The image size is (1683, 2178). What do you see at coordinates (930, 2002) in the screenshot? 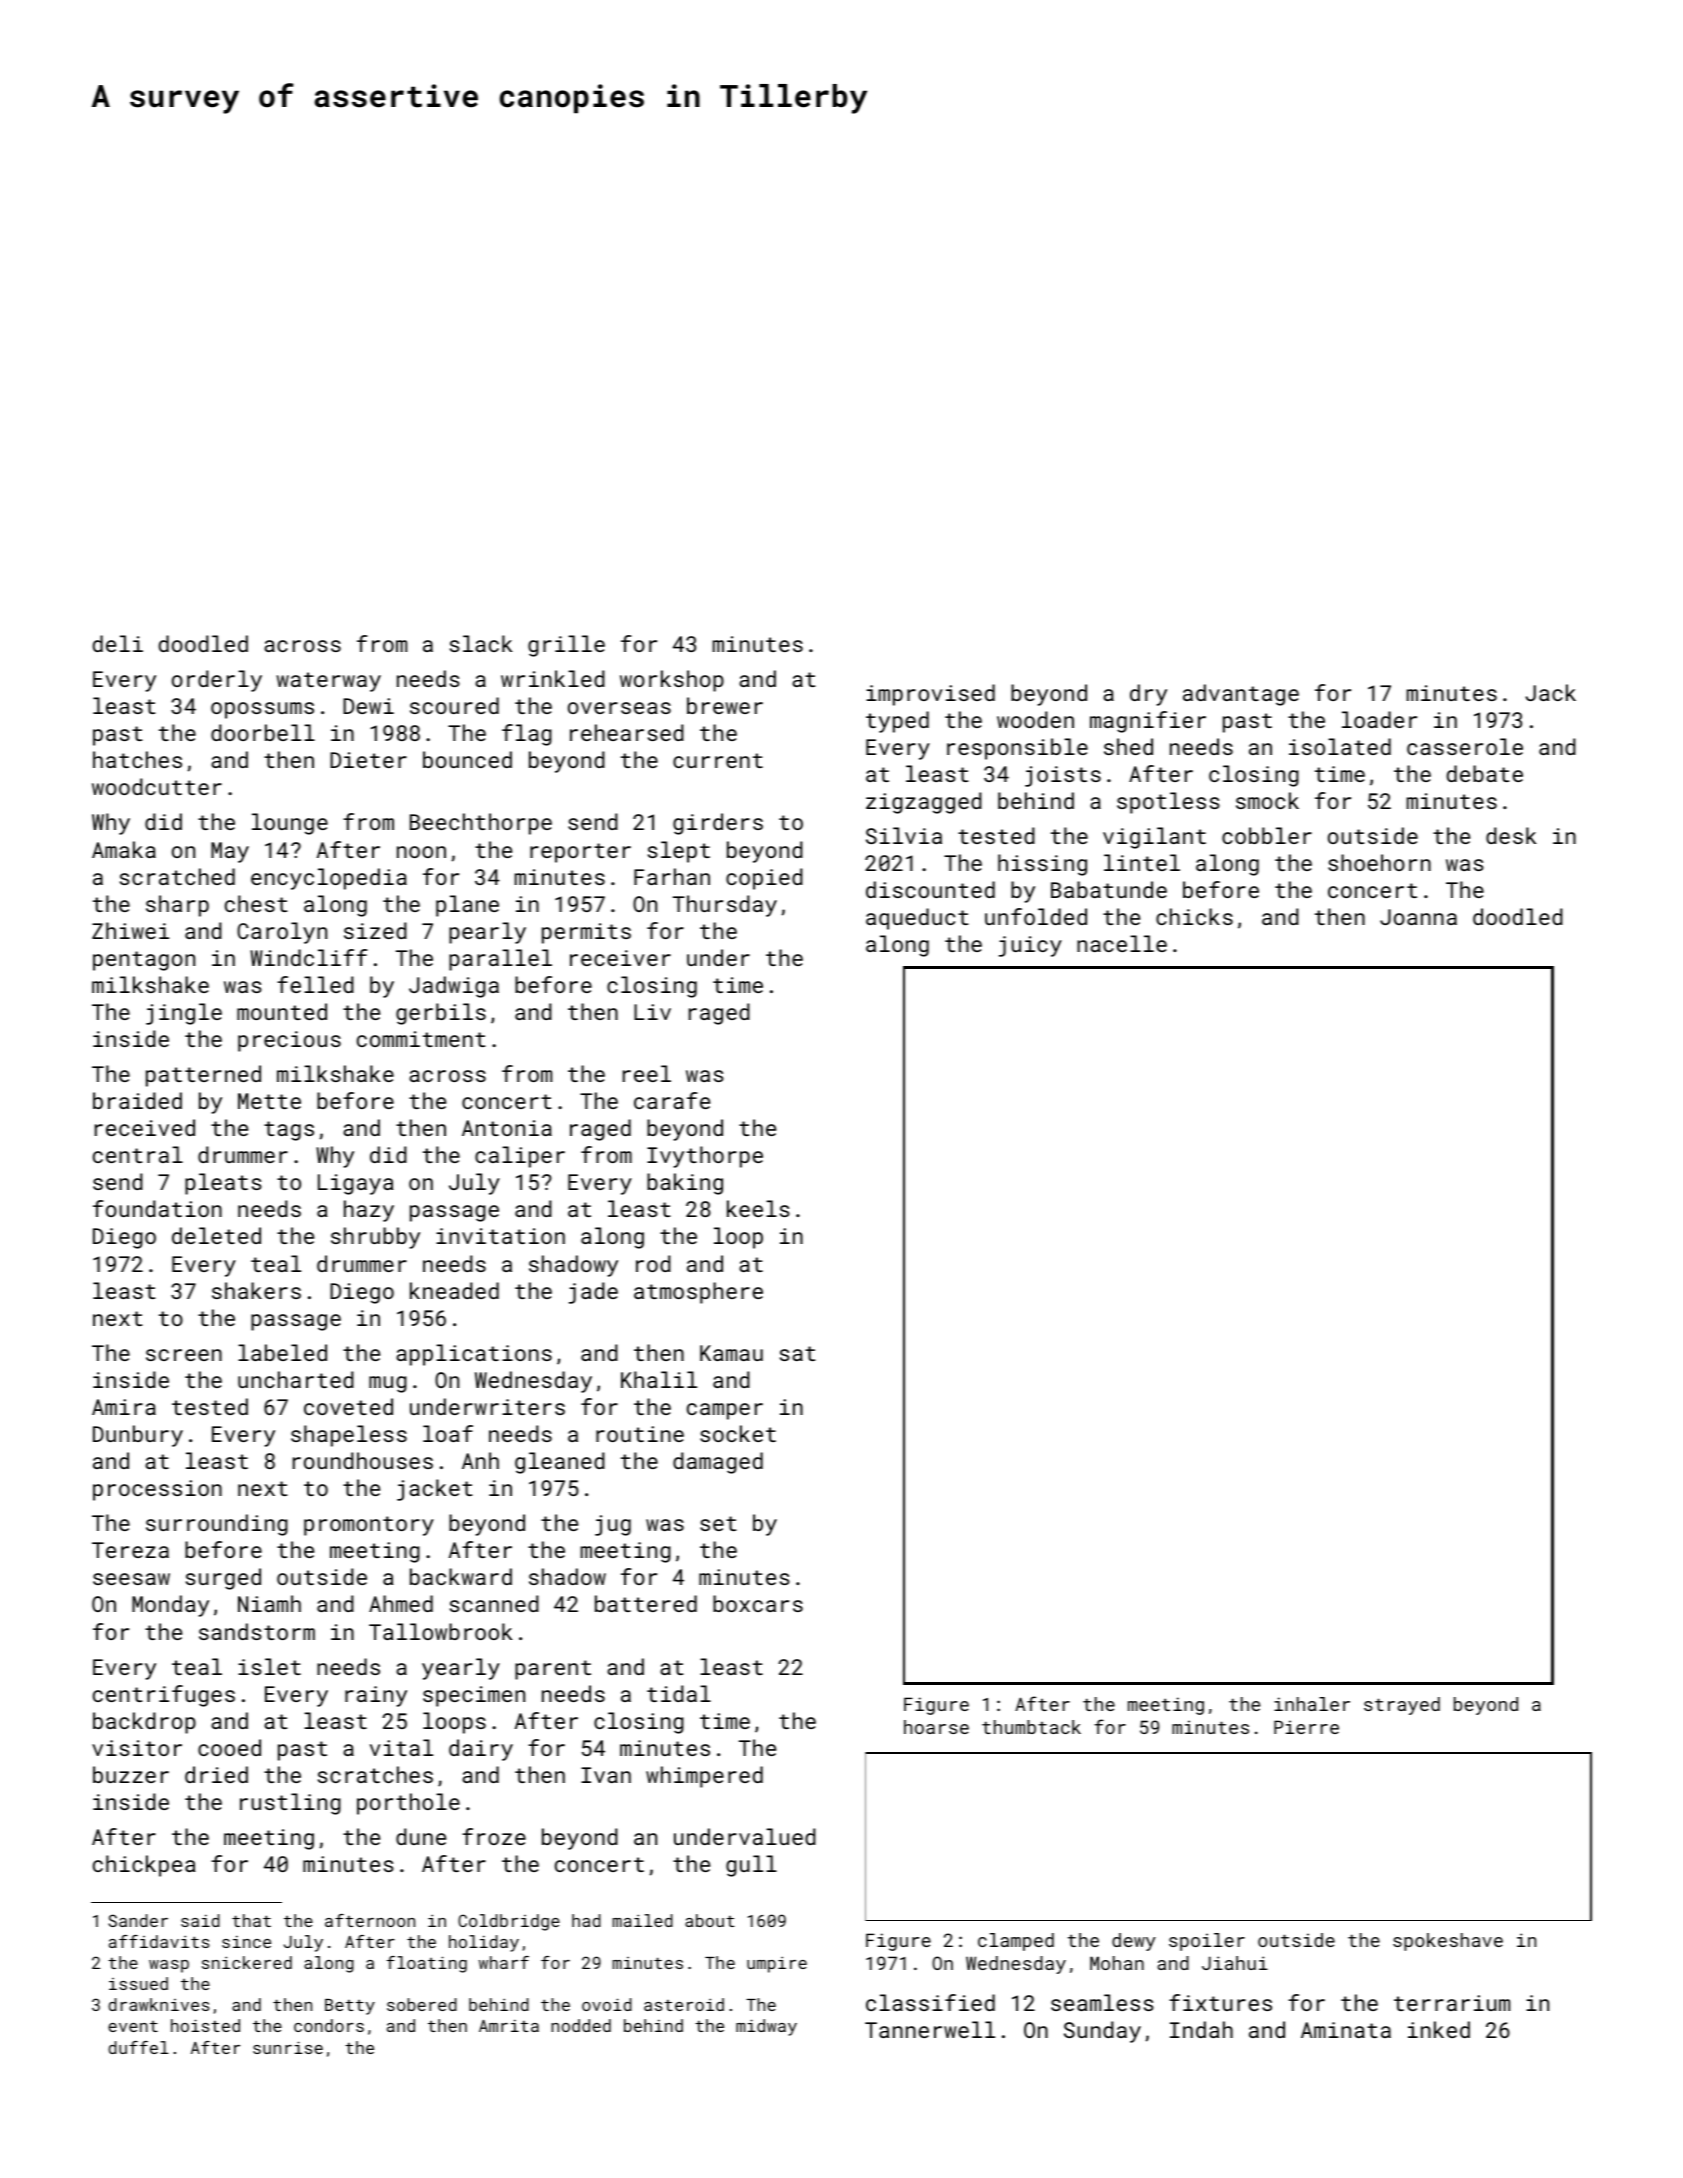
I see `classified` at bounding box center [930, 2002].
